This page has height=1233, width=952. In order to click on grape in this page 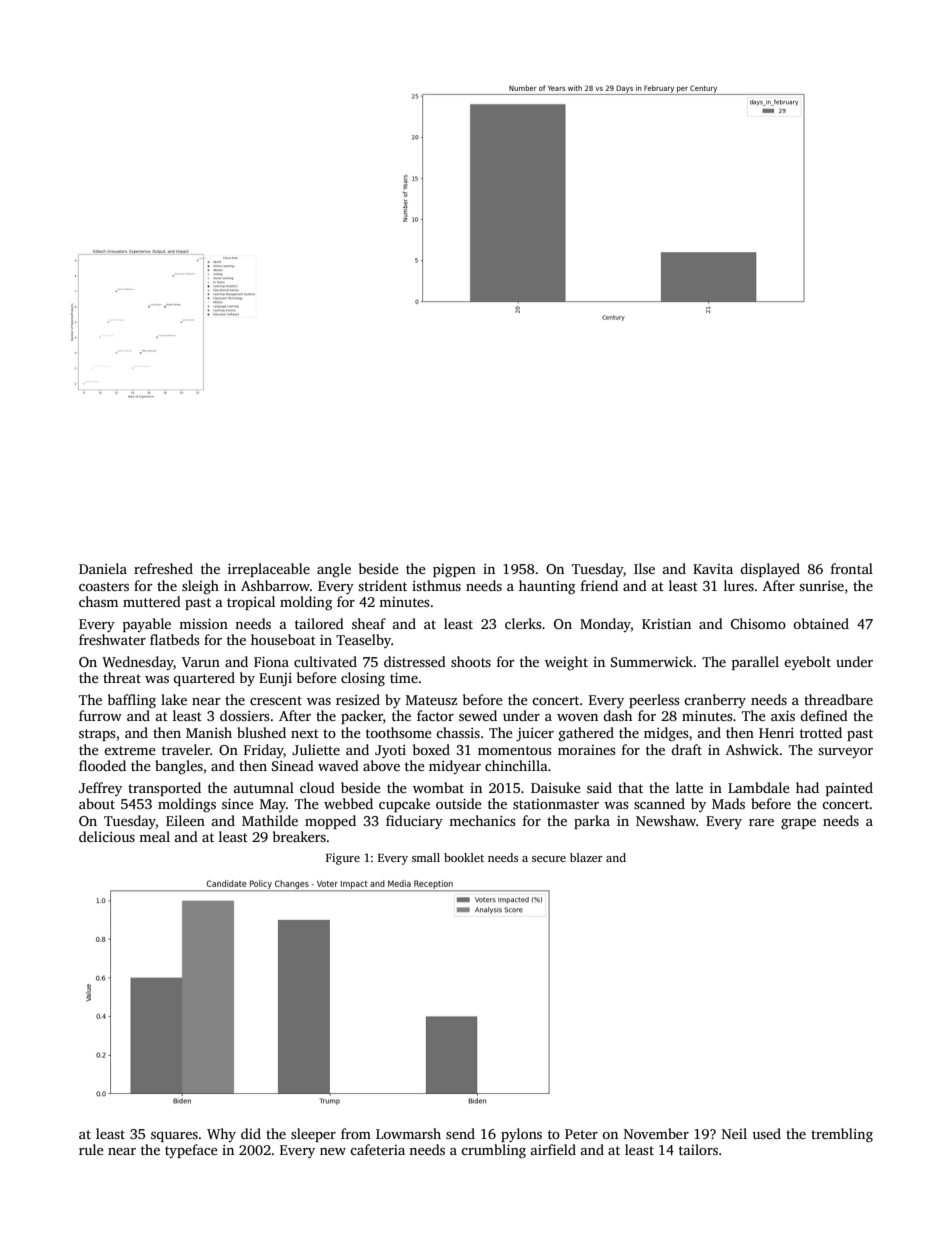, I will do `click(798, 824)`.
